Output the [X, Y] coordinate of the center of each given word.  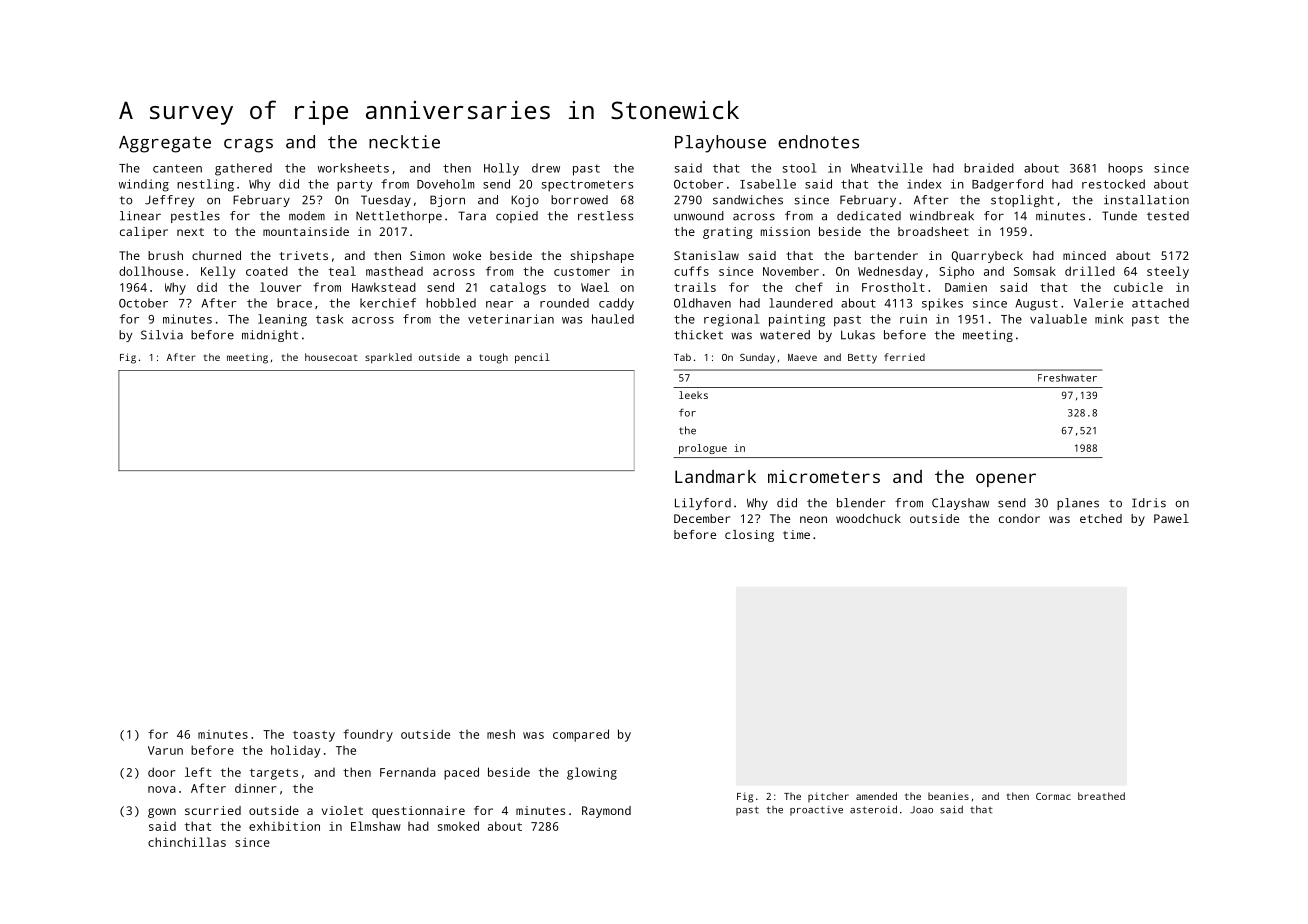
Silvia [162, 335]
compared [581, 735]
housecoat [331, 357]
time [796, 534]
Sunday [757, 358]
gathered [243, 169]
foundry [368, 735]
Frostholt [893, 287]
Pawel [1171, 518]
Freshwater [1067, 378]
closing [749, 536]
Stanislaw [706, 255]
